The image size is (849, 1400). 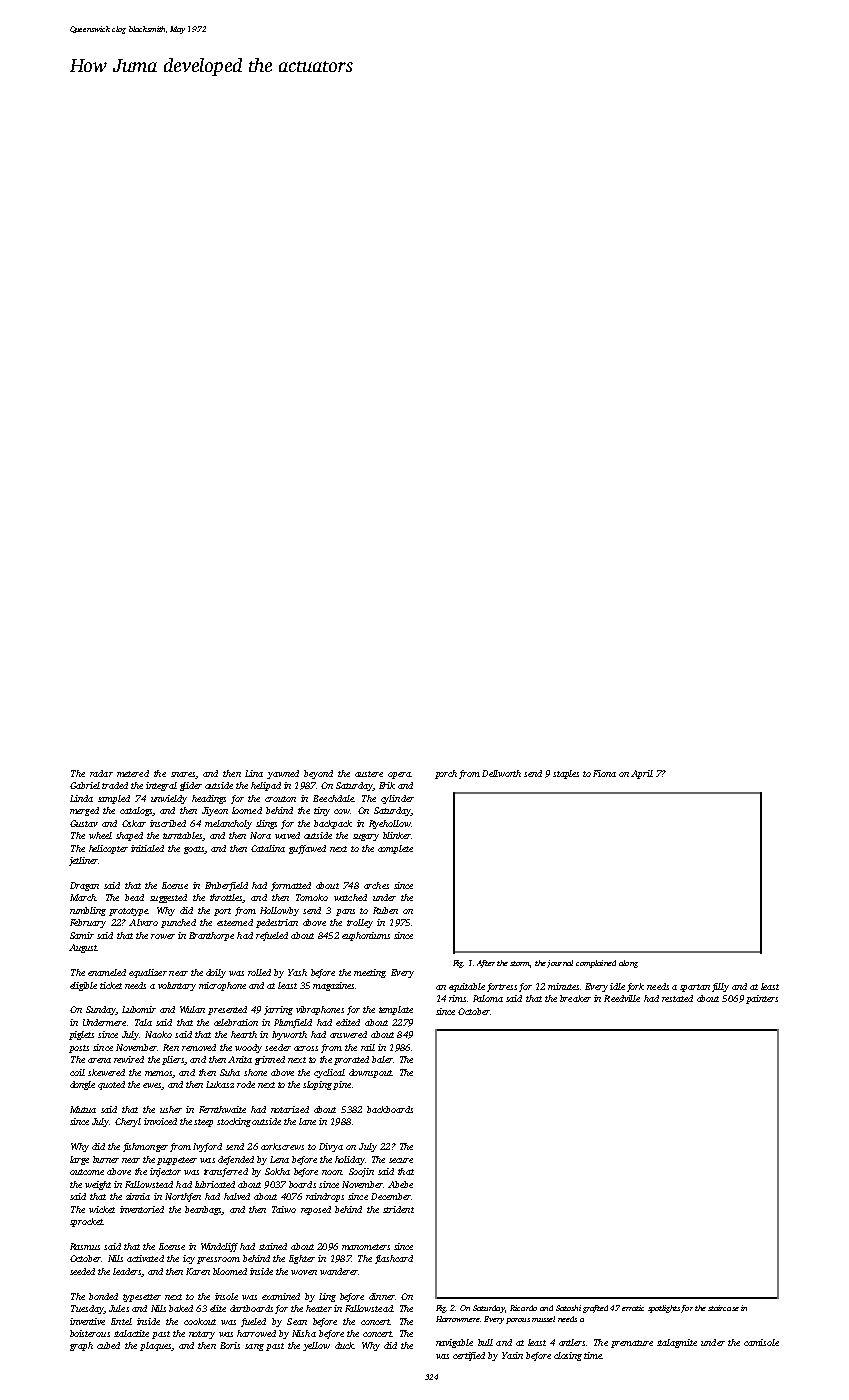 What do you see at coordinates (642, 774) in the screenshot?
I see `April` at bounding box center [642, 774].
